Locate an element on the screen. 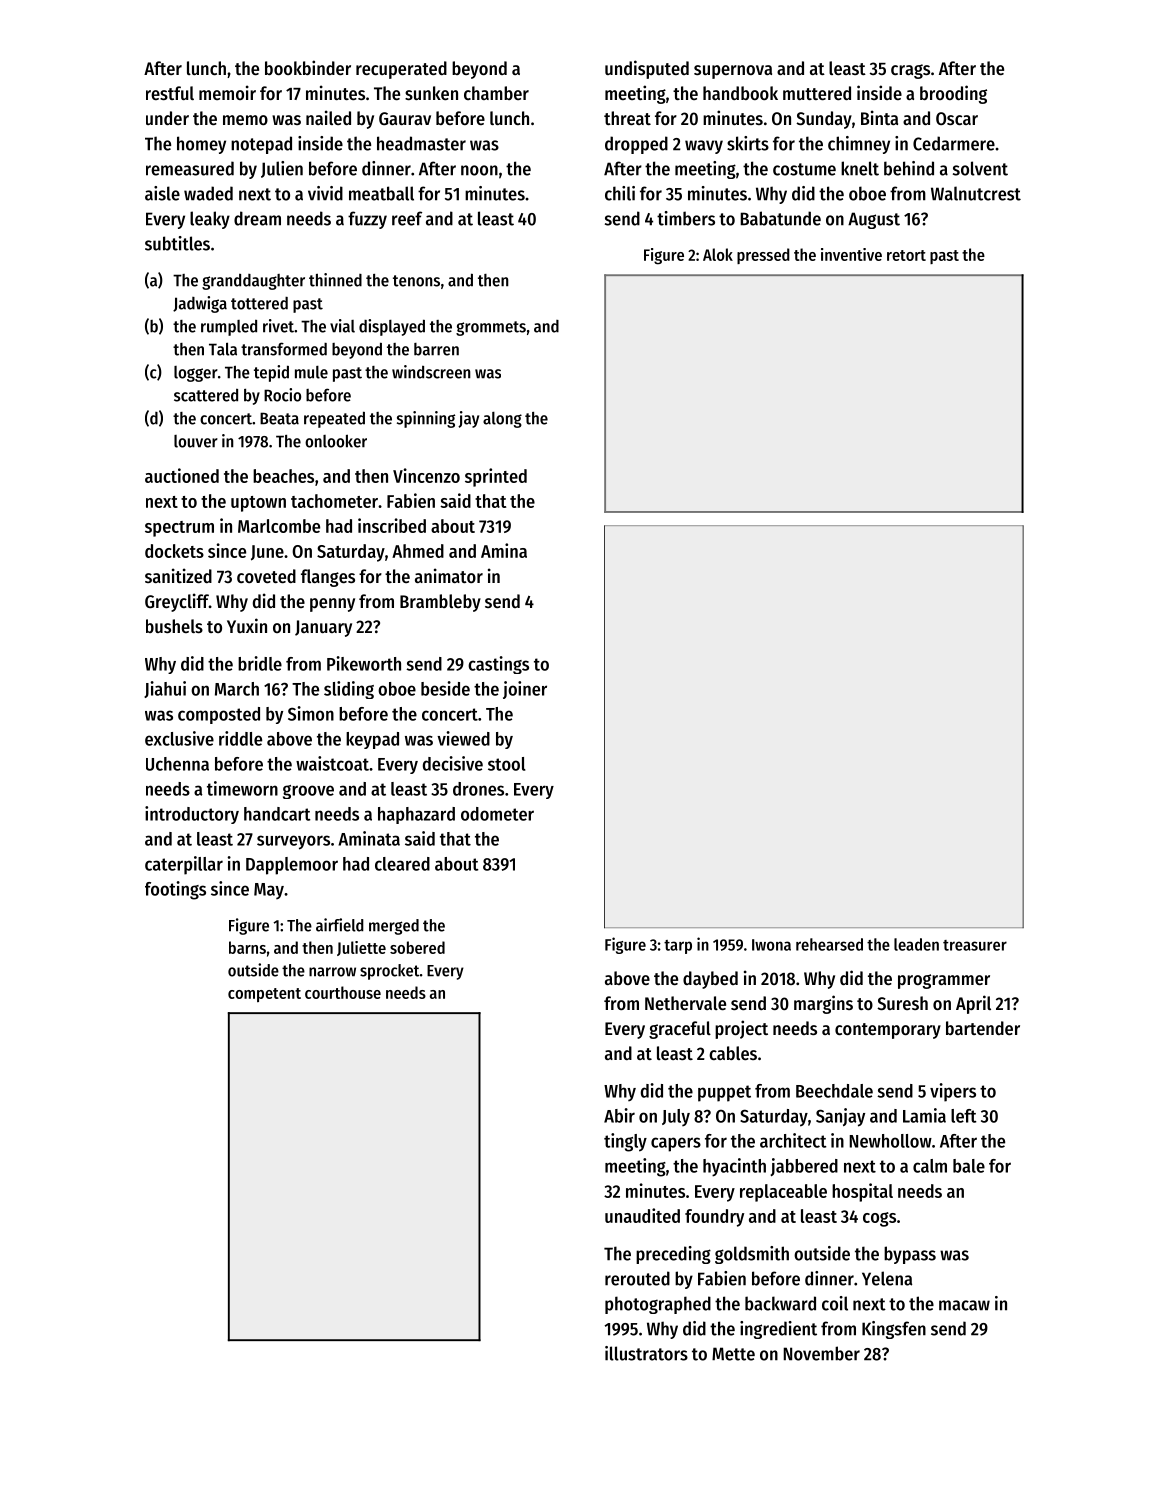  inscribed is located at coordinates (392, 525).
